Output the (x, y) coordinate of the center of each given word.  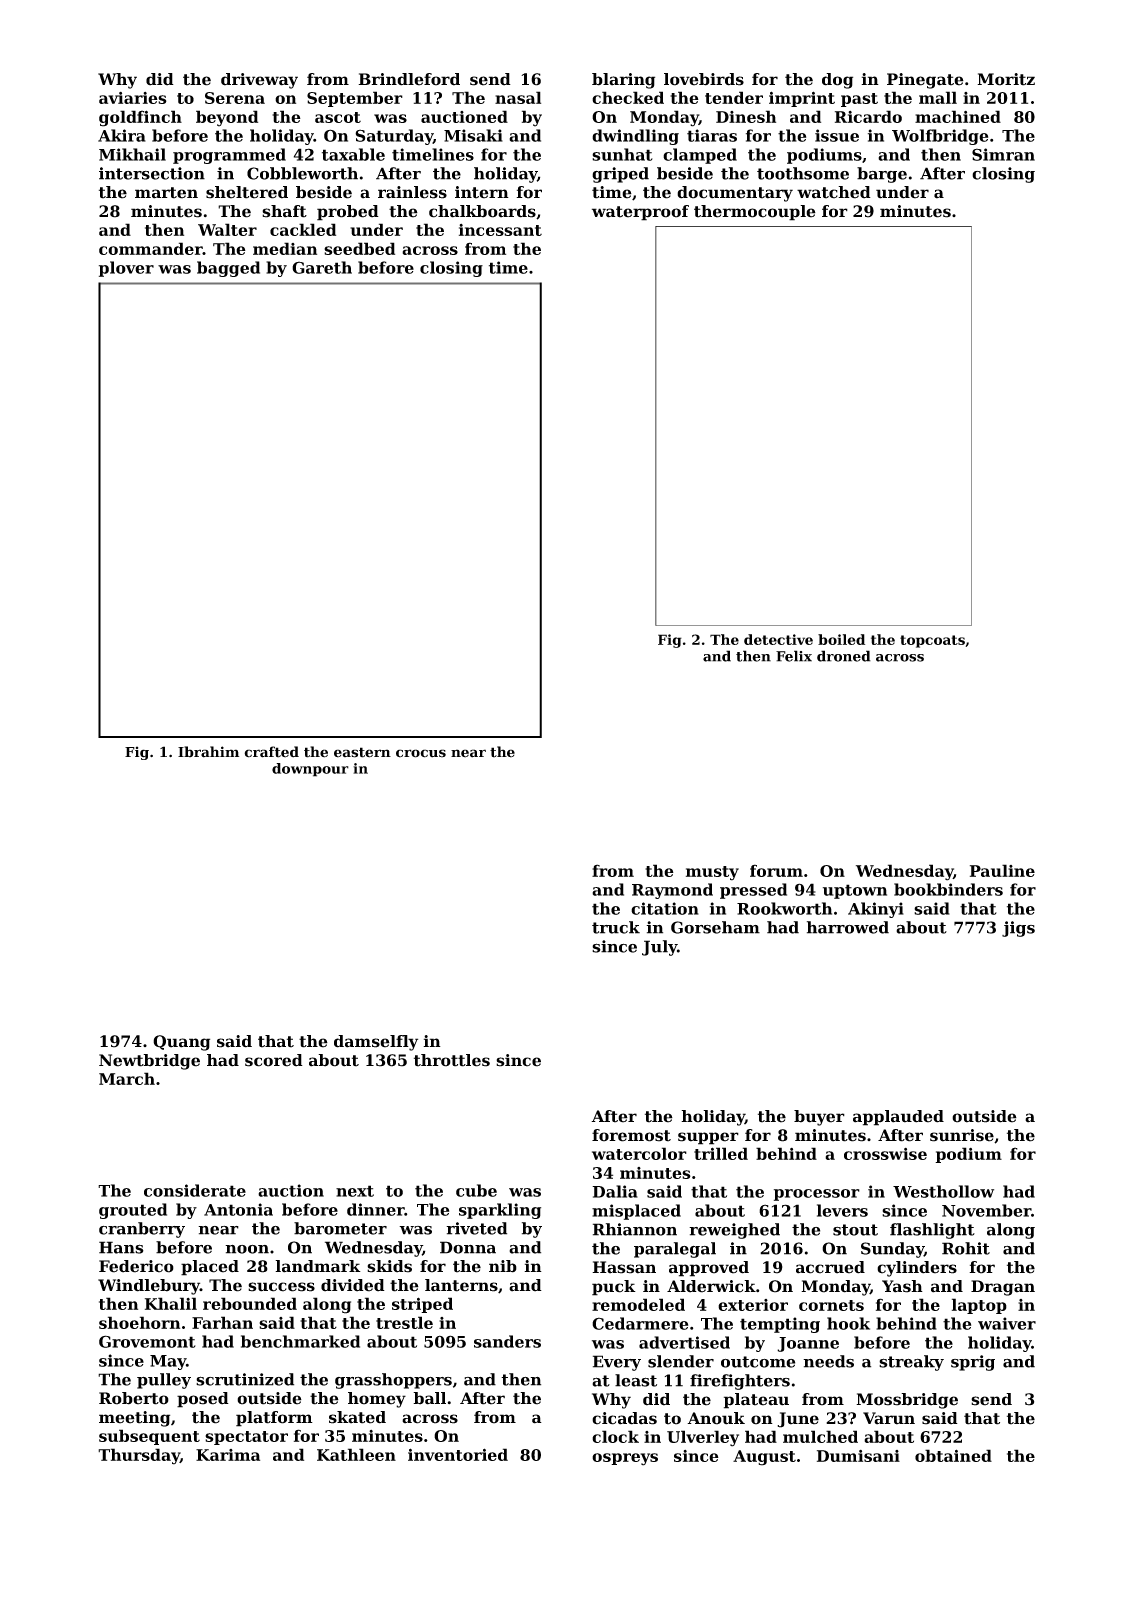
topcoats (932, 641)
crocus (421, 753)
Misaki (473, 135)
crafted (271, 752)
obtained (953, 1455)
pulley (164, 1381)
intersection (152, 173)
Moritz (1006, 79)
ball (429, 1398)
